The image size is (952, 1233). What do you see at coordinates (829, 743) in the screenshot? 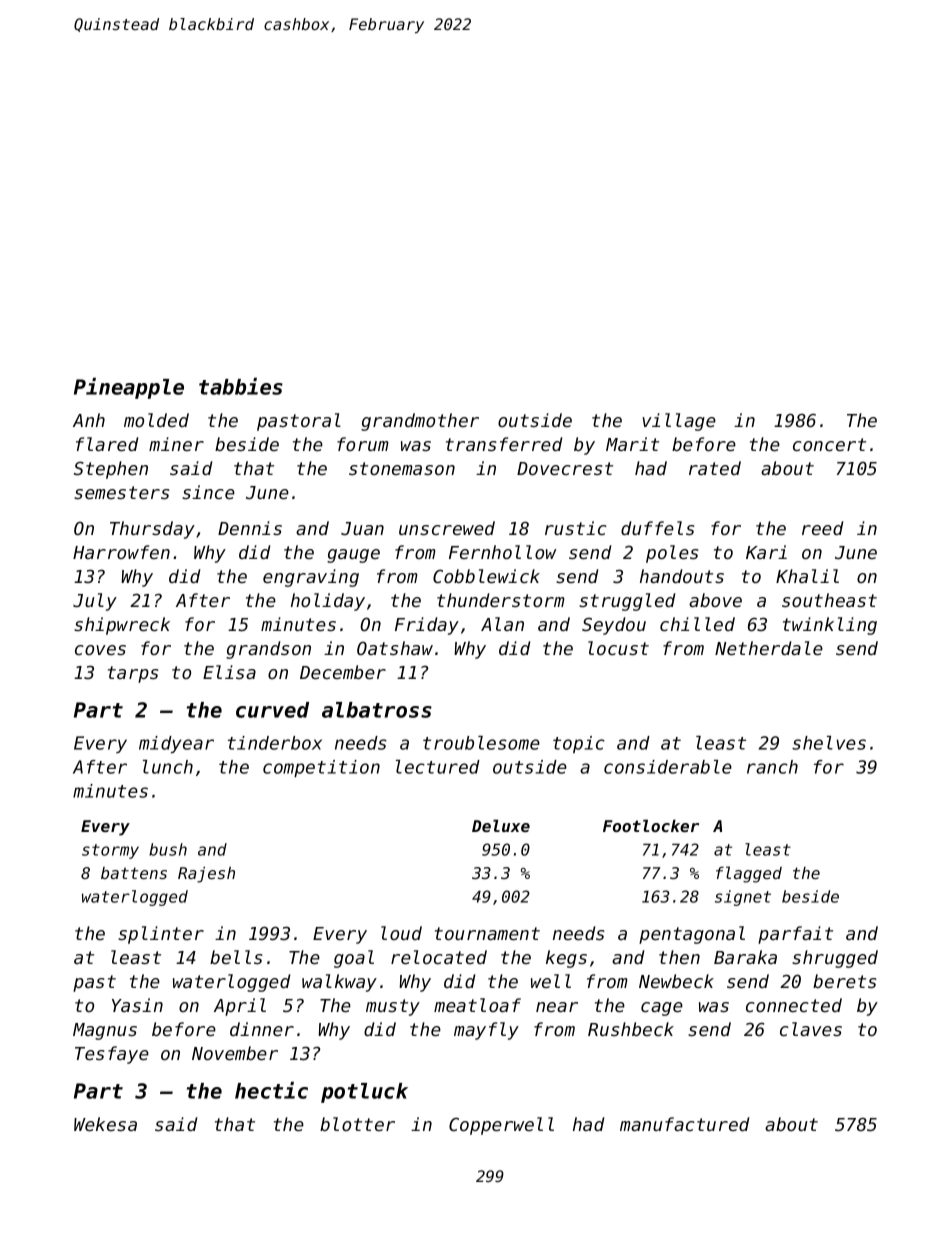
I see `shelves` at bounding box center [829, 743].
